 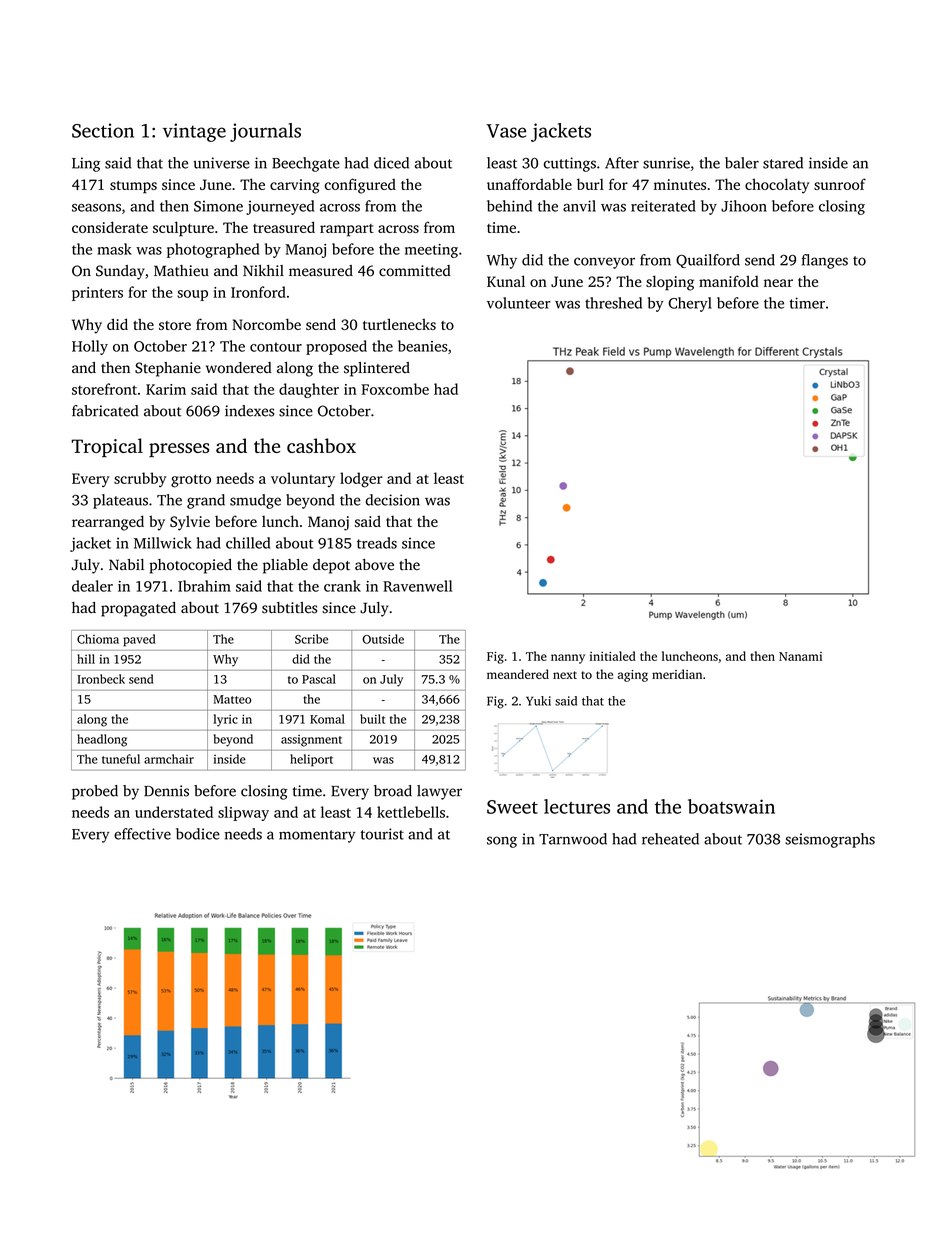 What do you see at coordinates (198, 834) in the screenshot?
I see `bodice` at bounding box center [198, 834].
